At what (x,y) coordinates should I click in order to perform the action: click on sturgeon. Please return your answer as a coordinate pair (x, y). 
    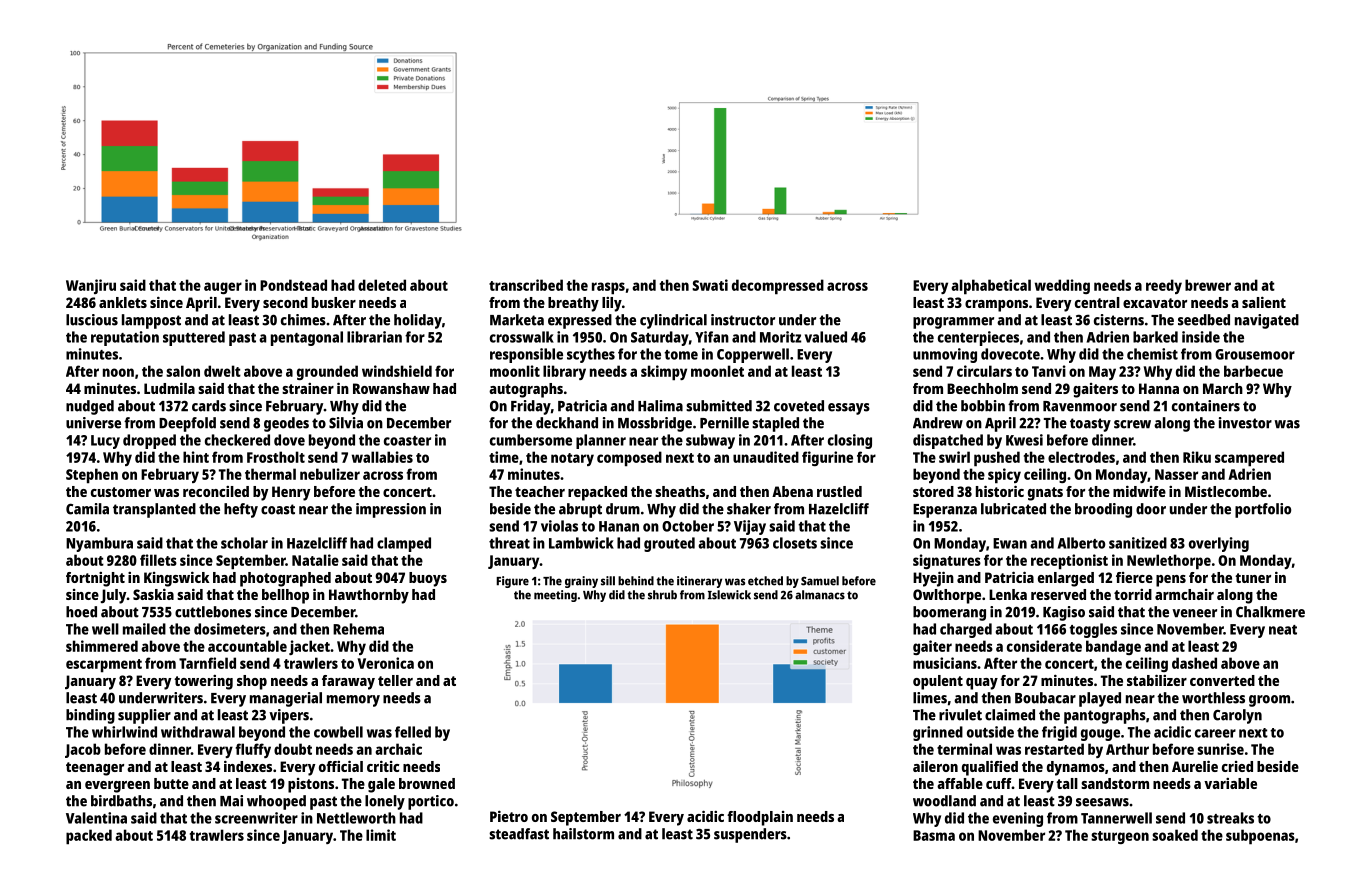
    Looking at the image, I should click on (1120, 837).
